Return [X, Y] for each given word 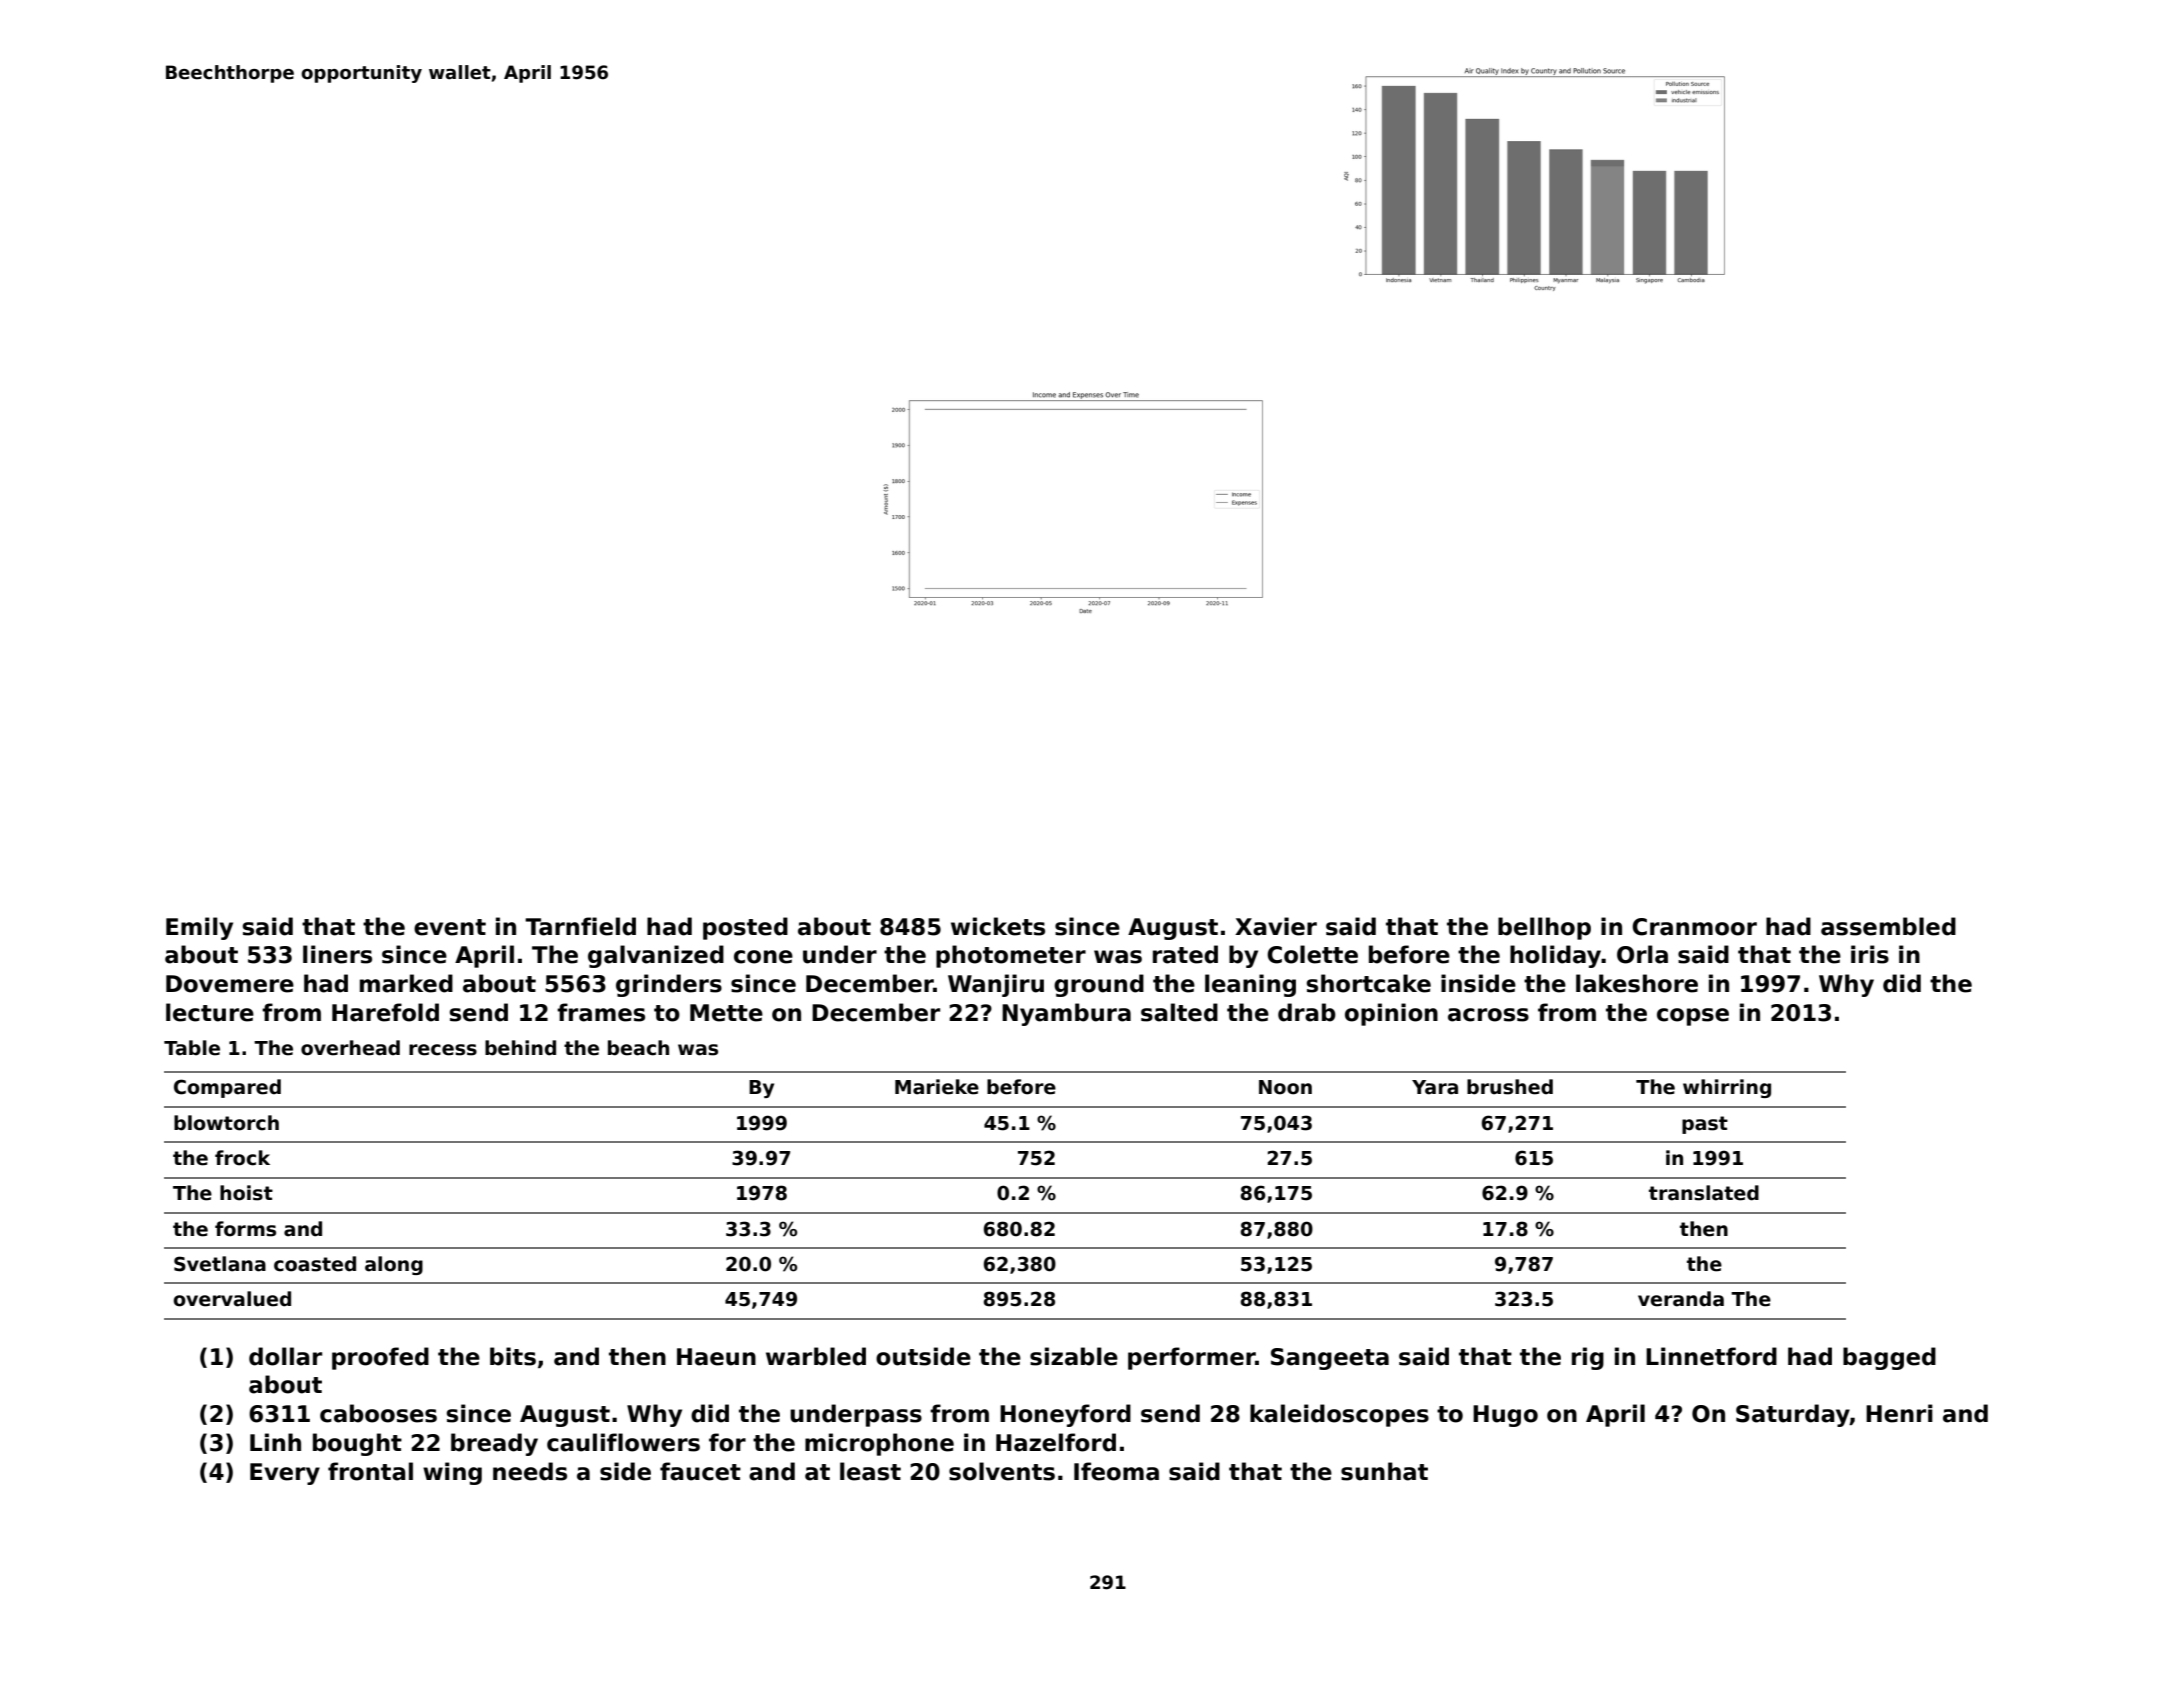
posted [745, 928]
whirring [1727, 1088]
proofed [380, 1358]
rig [1588, 1358]
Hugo [1505, 1416]
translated [1704, 1193]
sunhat [1384, 1471]
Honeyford [1065, 1415]
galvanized [656, 956]
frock [242, 1158]
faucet [700, 1471]
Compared [227, 1088]
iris [1870, 954]
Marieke [937, 1087]
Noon [1285, 1087]
